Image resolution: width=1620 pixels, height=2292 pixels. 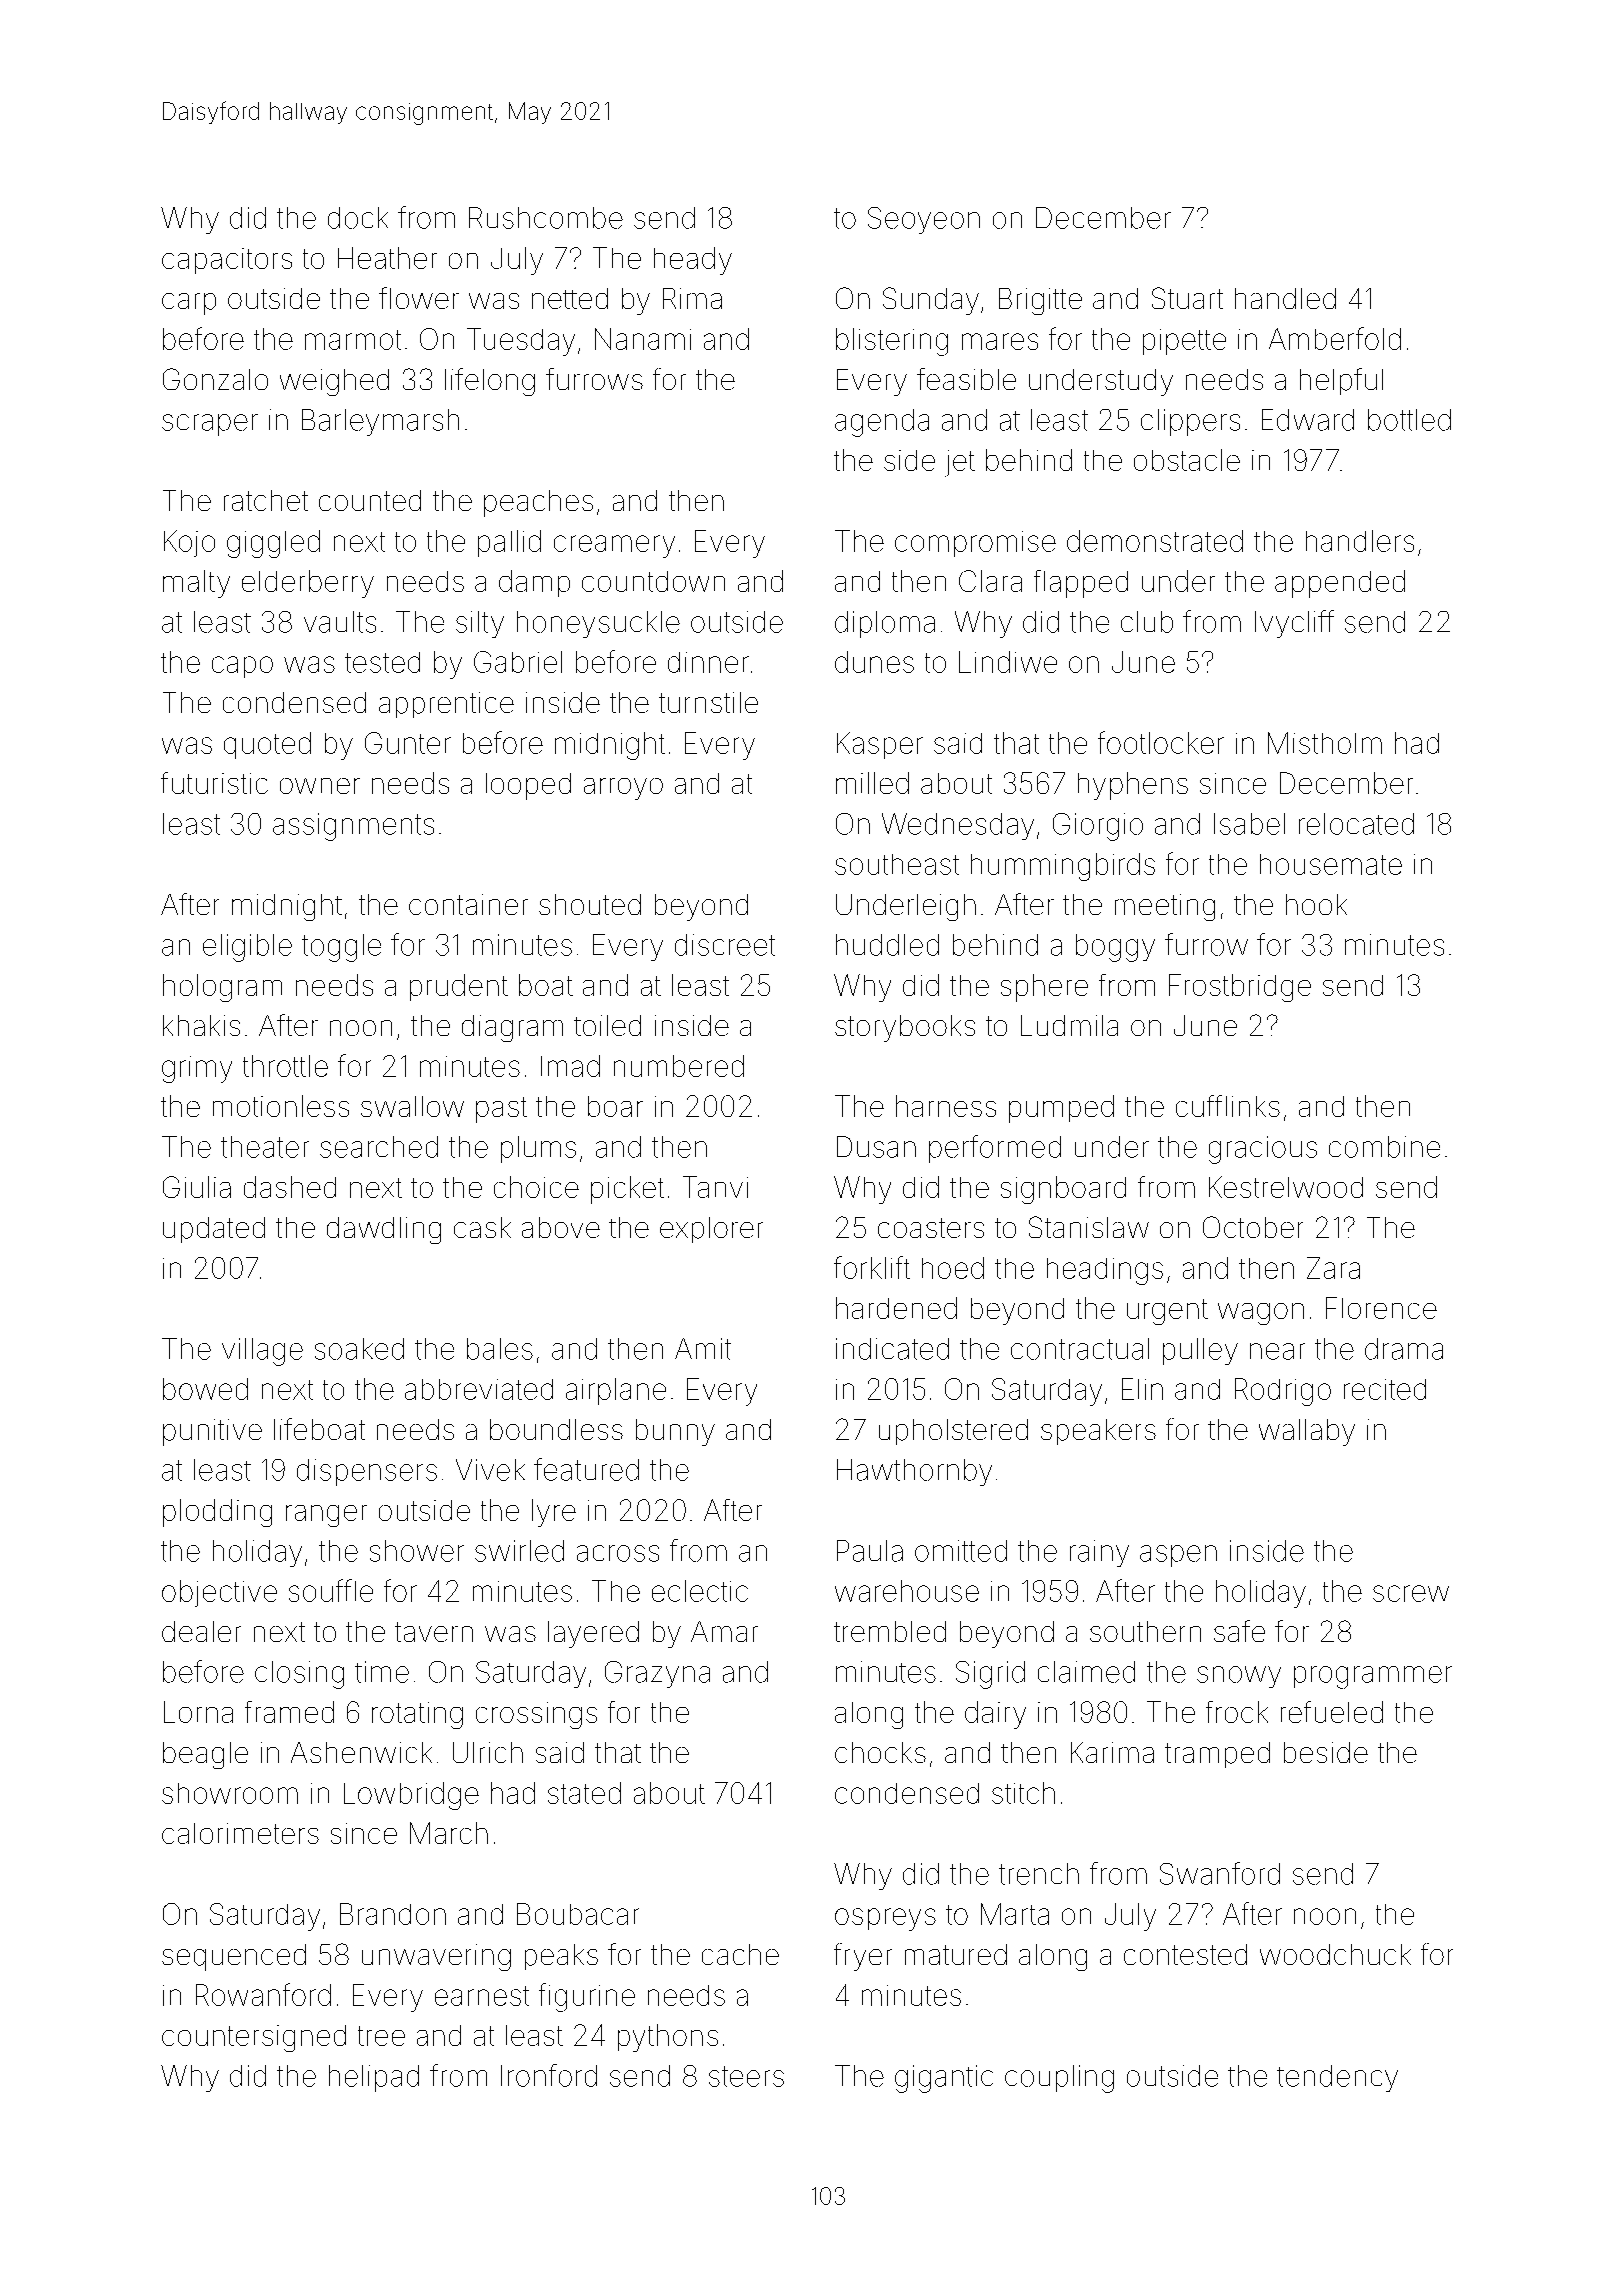 What do you see at coordinates (281, 1106) in the screenshot?
I see `motionless` at bounding box center [281, 1106].
